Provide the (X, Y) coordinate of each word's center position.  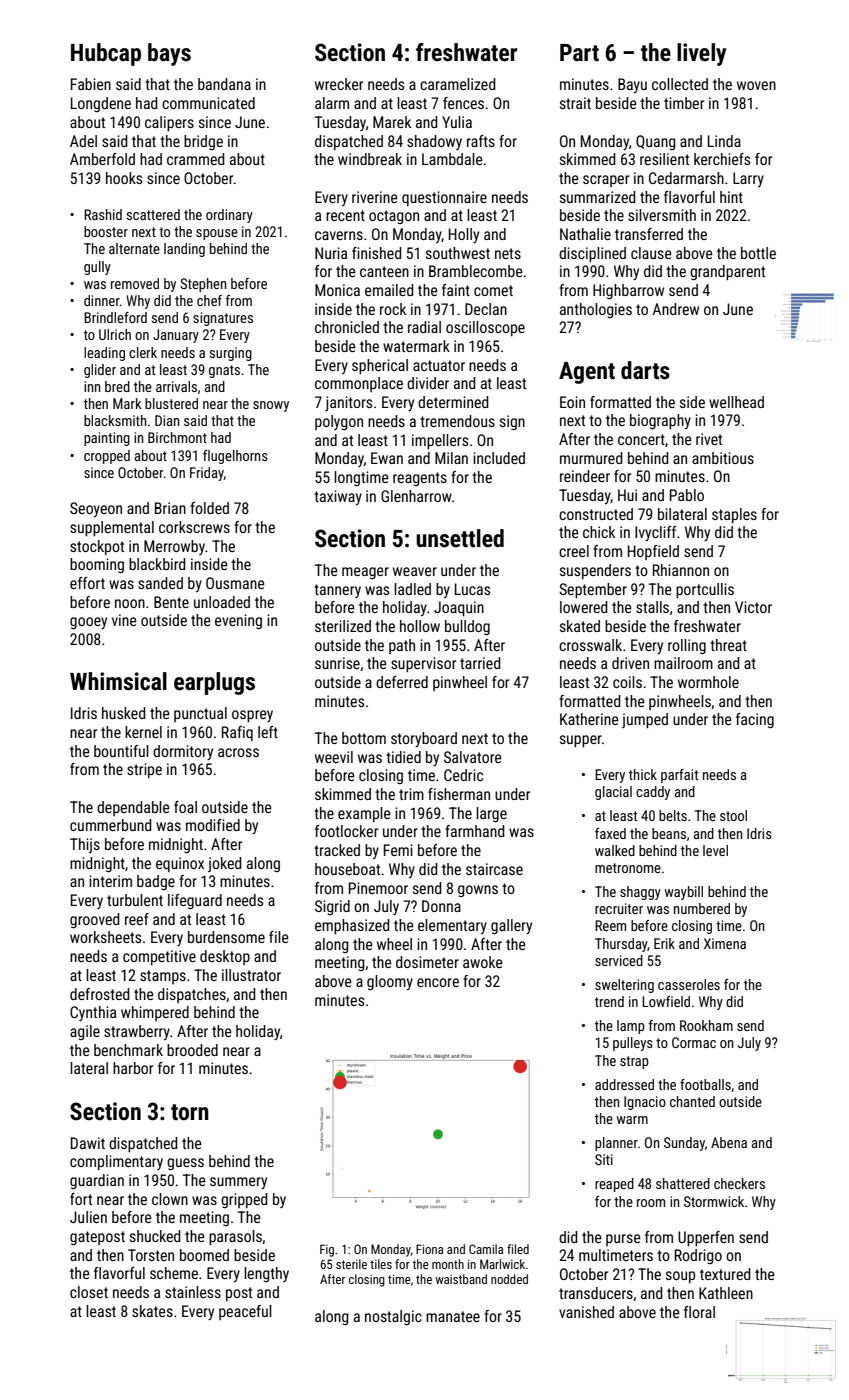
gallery (511, 926)
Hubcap (106, 54)
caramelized (458, 84)
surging (231, 354)
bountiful (121, 751)
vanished (586, 1312)
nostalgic (393, 1317)
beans (669, 833)
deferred (402, 682)
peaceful (245, 1312)
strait (575, 103)
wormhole (708, 682)
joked (225, 864)
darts (645, 370)
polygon (339, 422)
